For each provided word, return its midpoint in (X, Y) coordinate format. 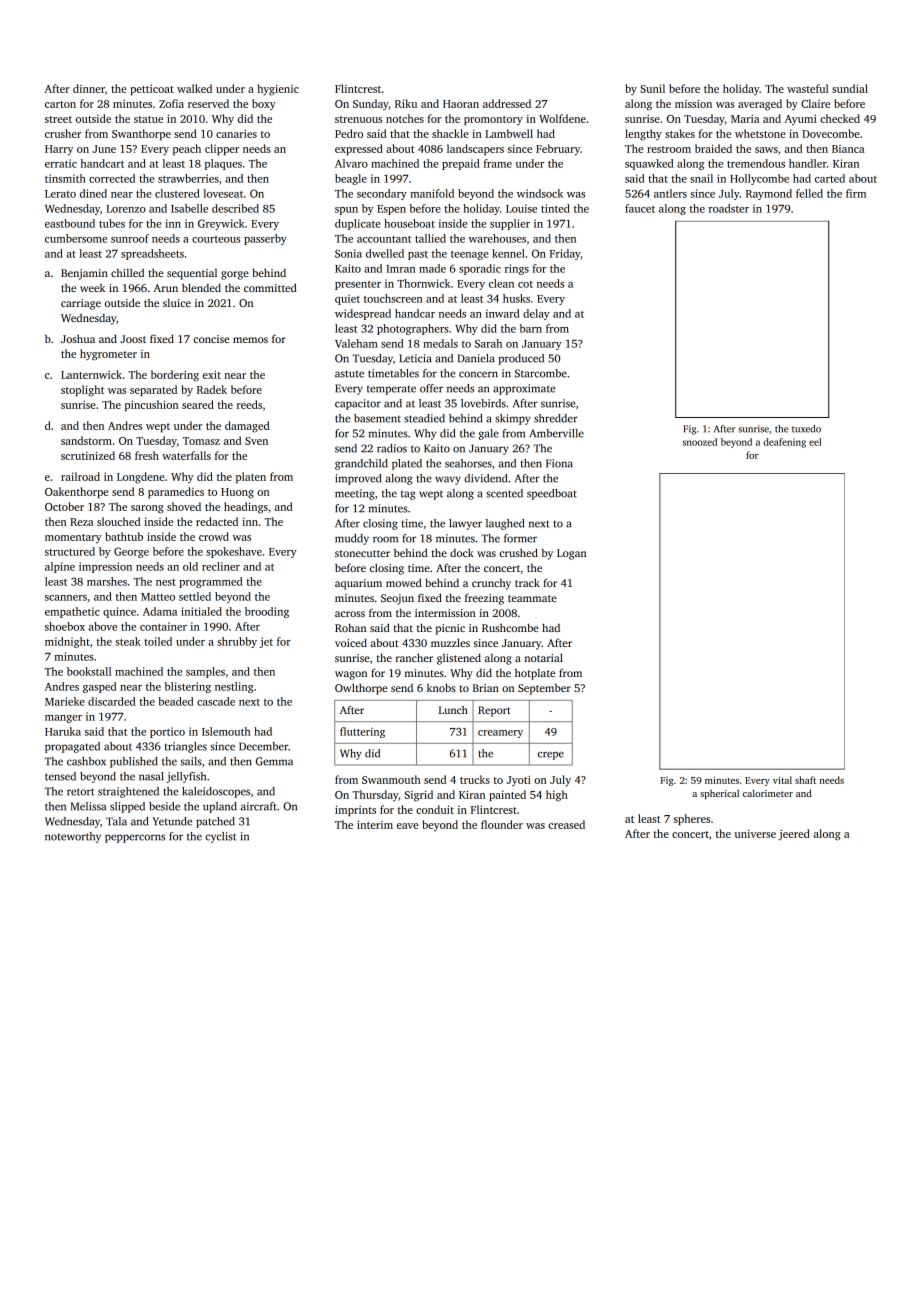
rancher (414, 657)
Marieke (65, 701)
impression (105, 567)
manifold (432, 193)
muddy (352, 539)
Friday (565, 254)
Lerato (60, 194)
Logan (572, 554)
